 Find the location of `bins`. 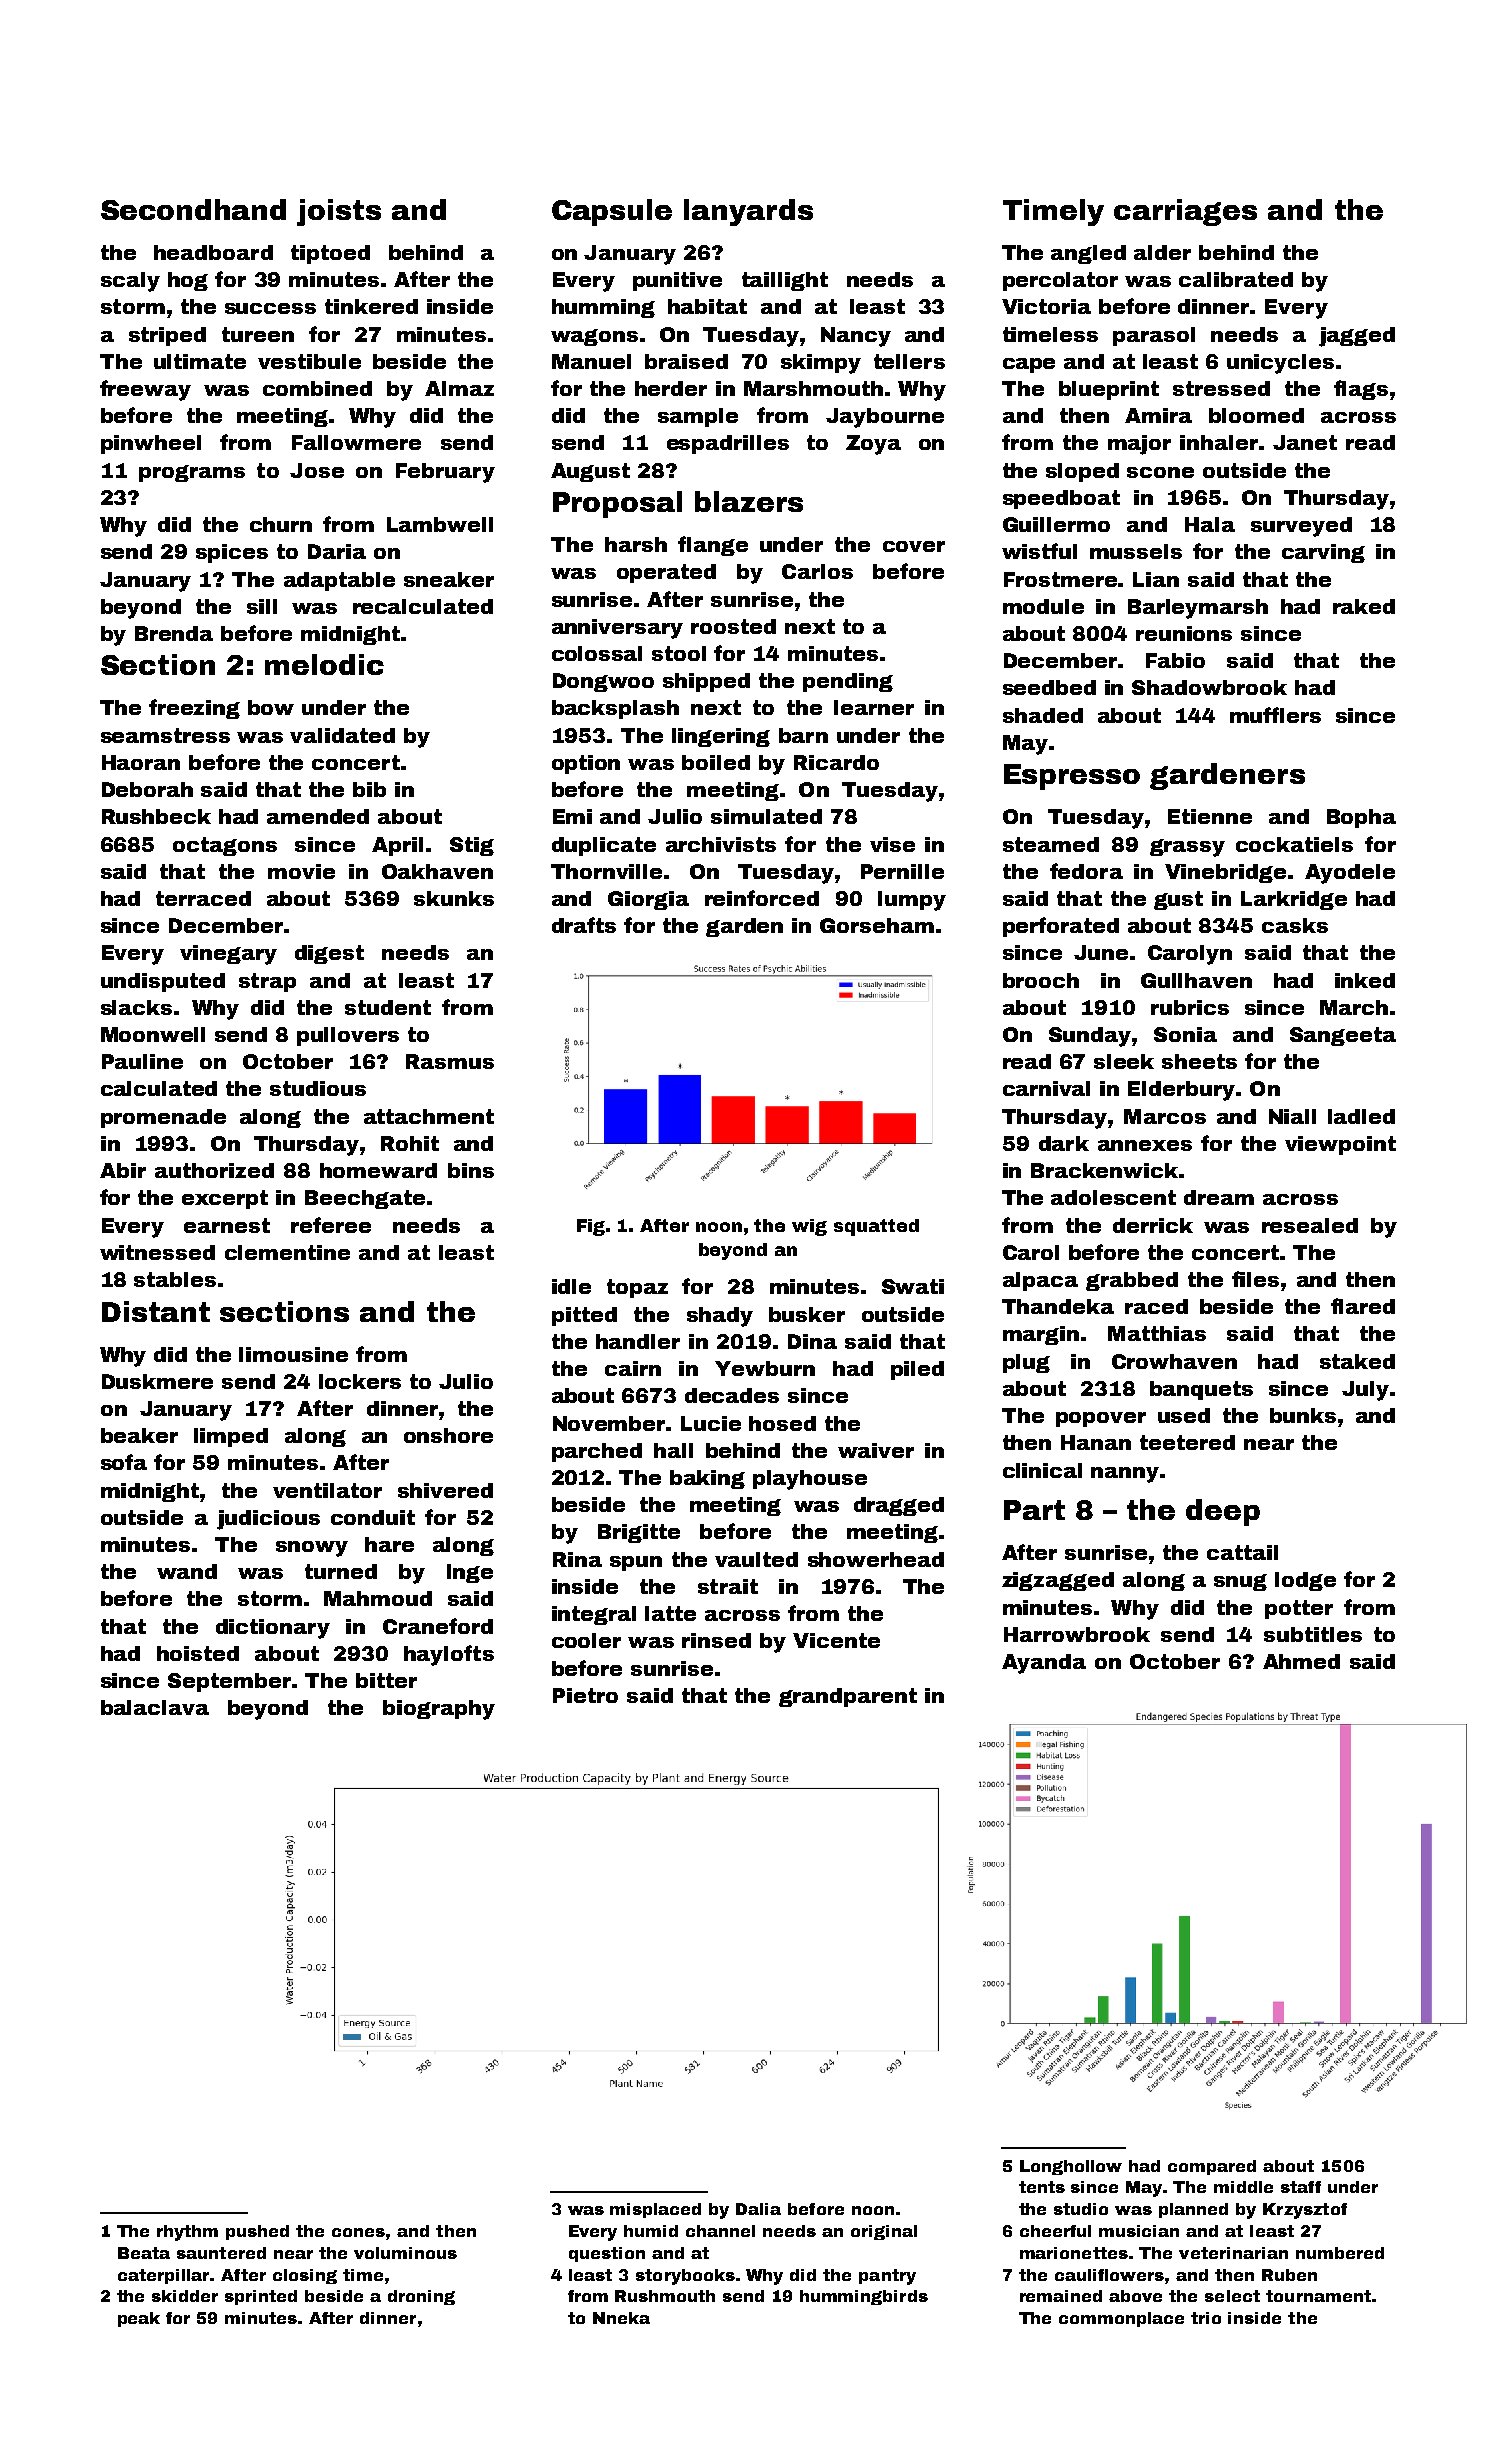

bins is located at coordinates (471, 1170).
